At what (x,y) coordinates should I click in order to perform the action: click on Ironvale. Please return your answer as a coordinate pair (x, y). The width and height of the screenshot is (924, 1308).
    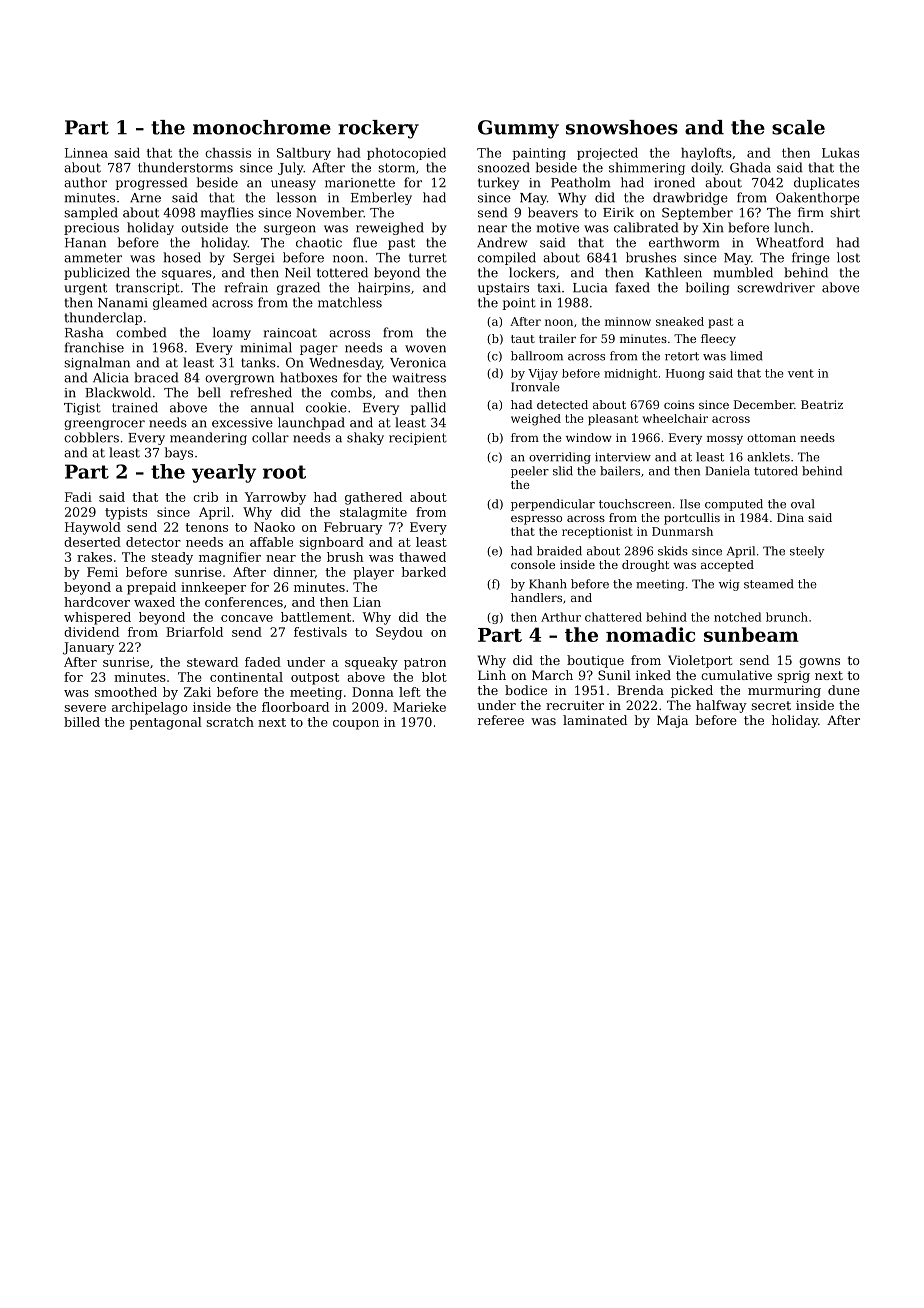
    Looking at the image, I should click on (535, 387).
